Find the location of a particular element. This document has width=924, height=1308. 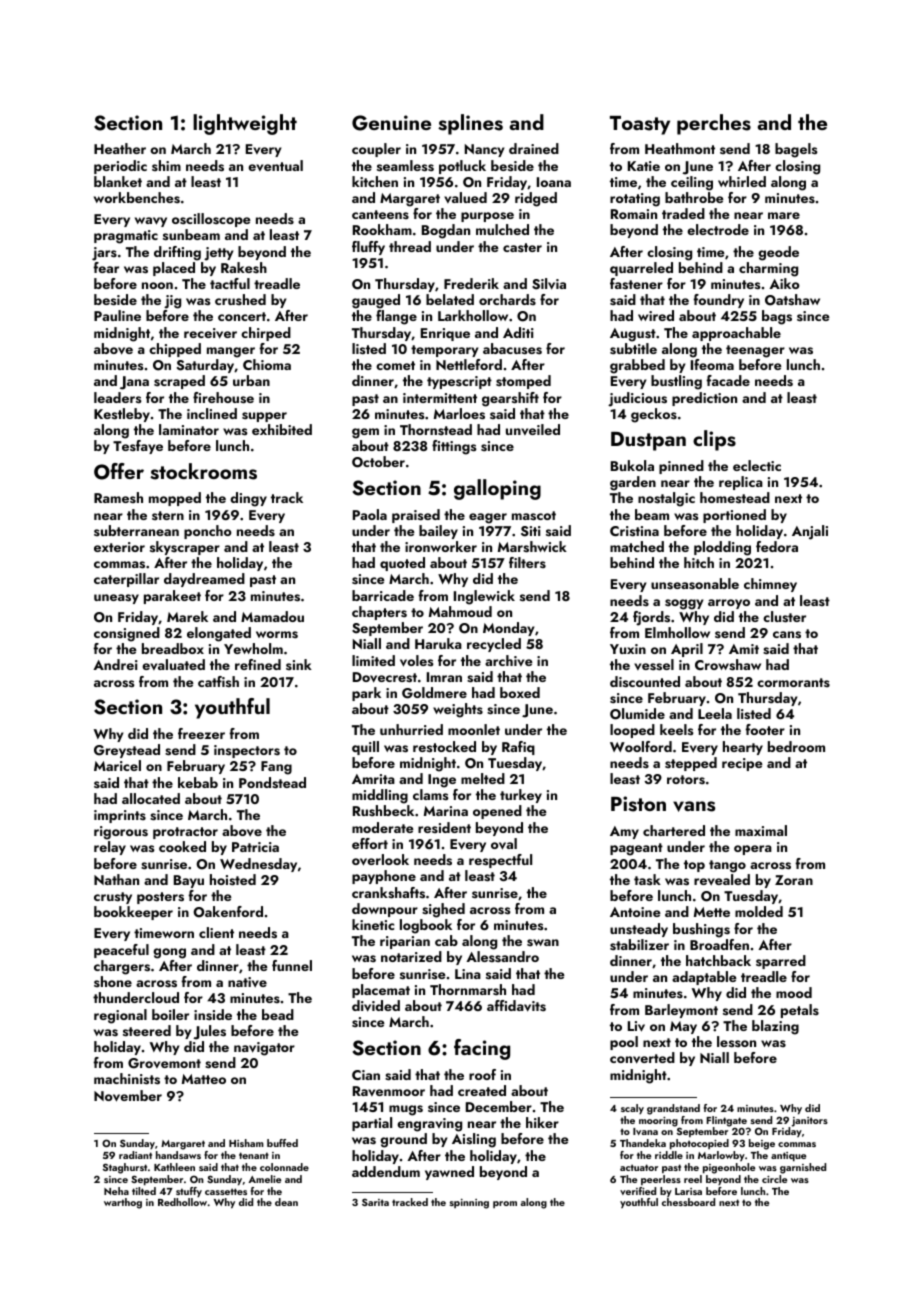

Toasty is located at coordinates (640, 125).
